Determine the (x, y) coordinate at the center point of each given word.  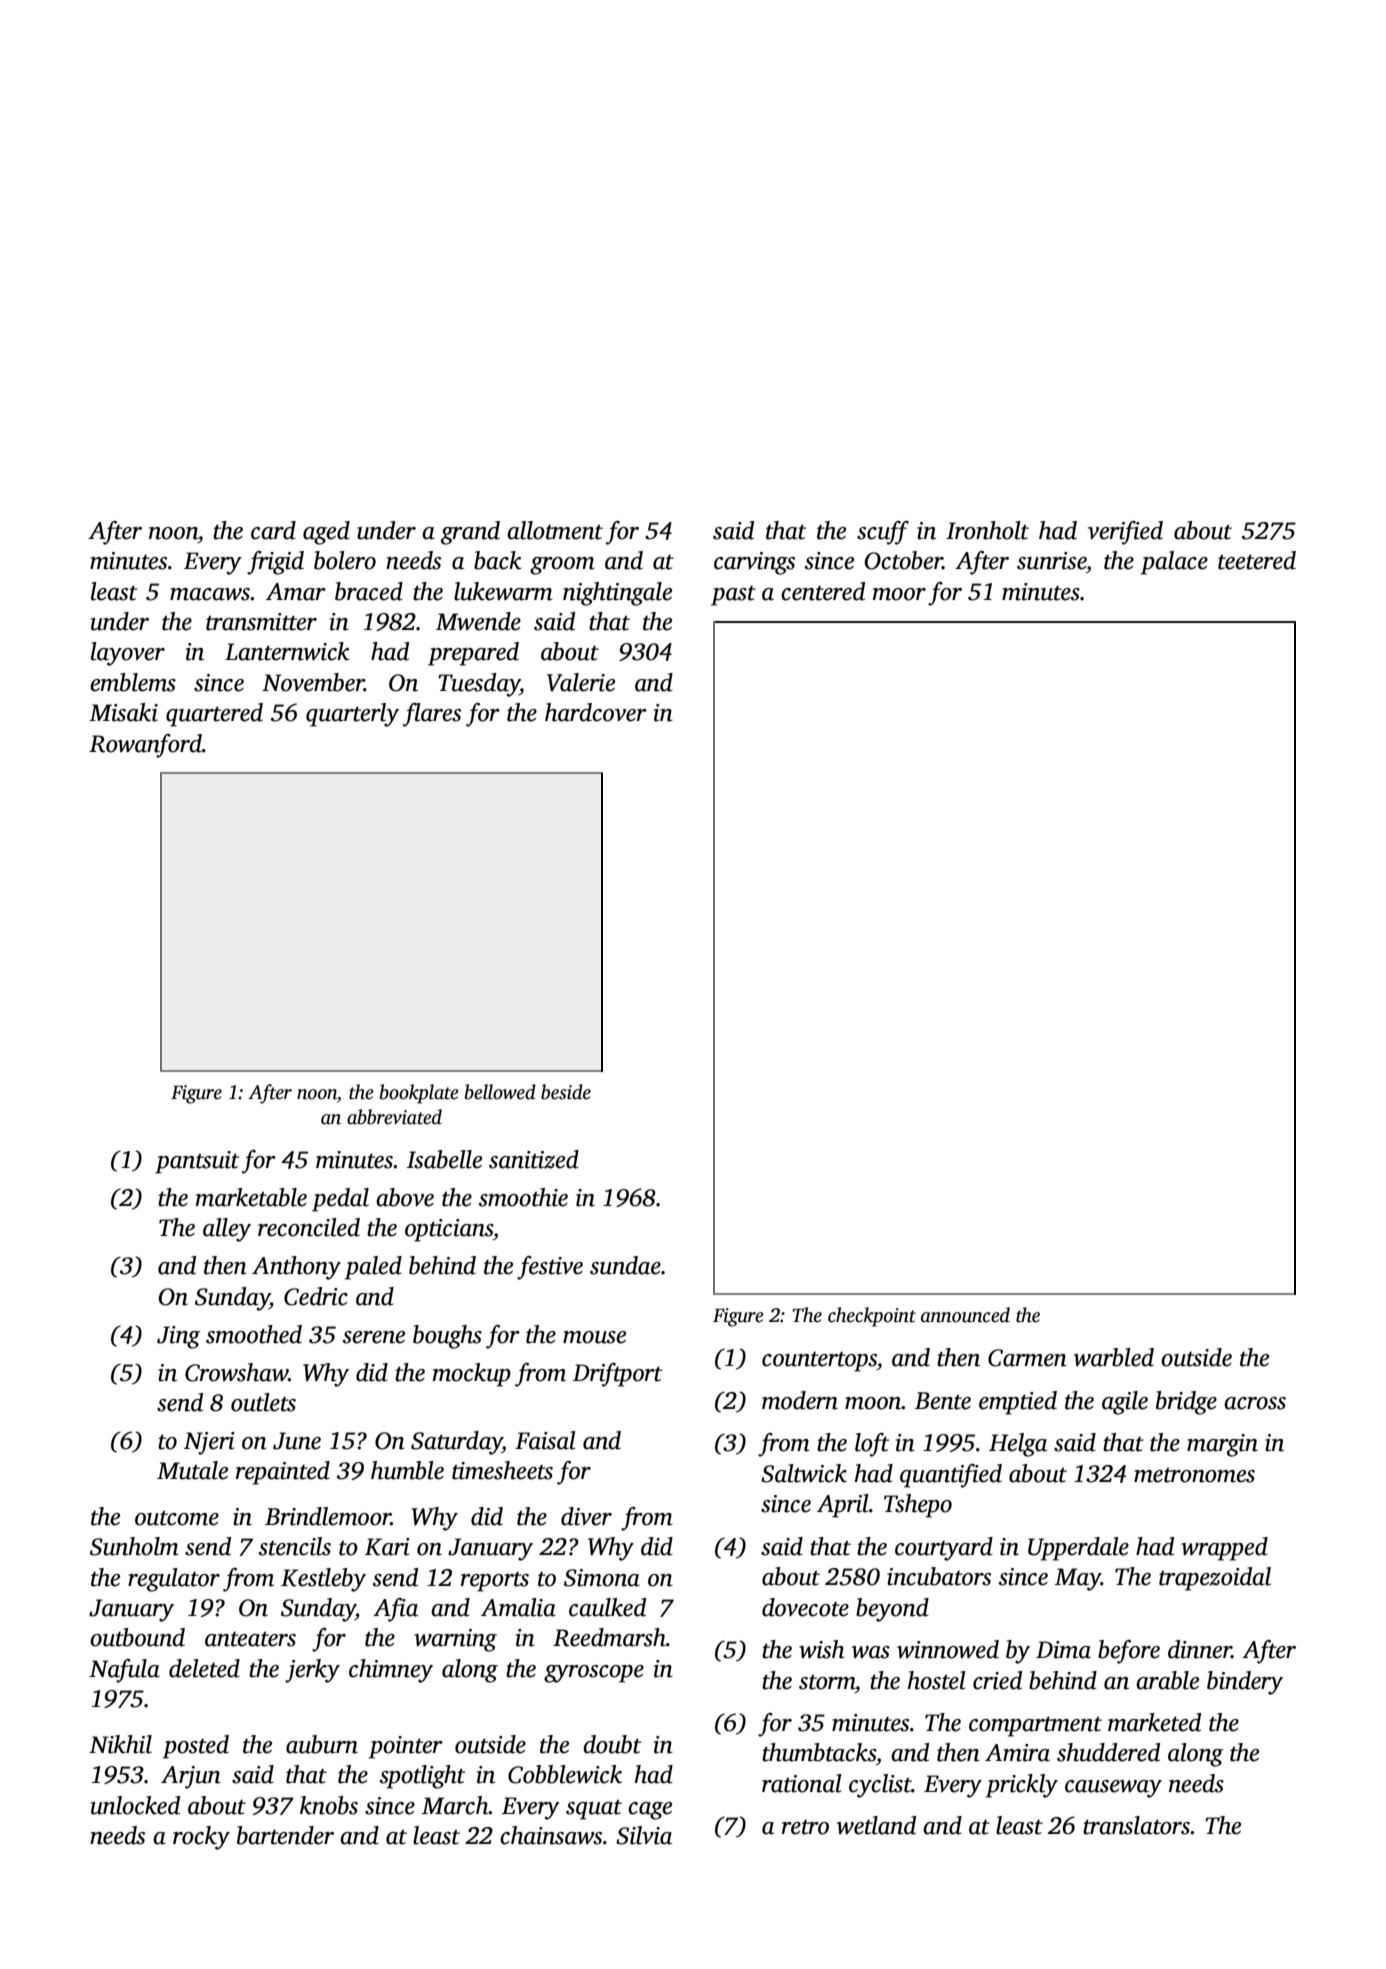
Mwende (478, 621)
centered (823, 591)
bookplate (419, 1094)
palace (1174, 563)
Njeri (209, 1443)
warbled (1114, 1357)
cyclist (880, 1786)
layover (128, 654)
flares (432, 715)
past (733, 596)
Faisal (545, 1440)
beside (566, 1092)
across (1255, 1403)
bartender (285, 1835)
